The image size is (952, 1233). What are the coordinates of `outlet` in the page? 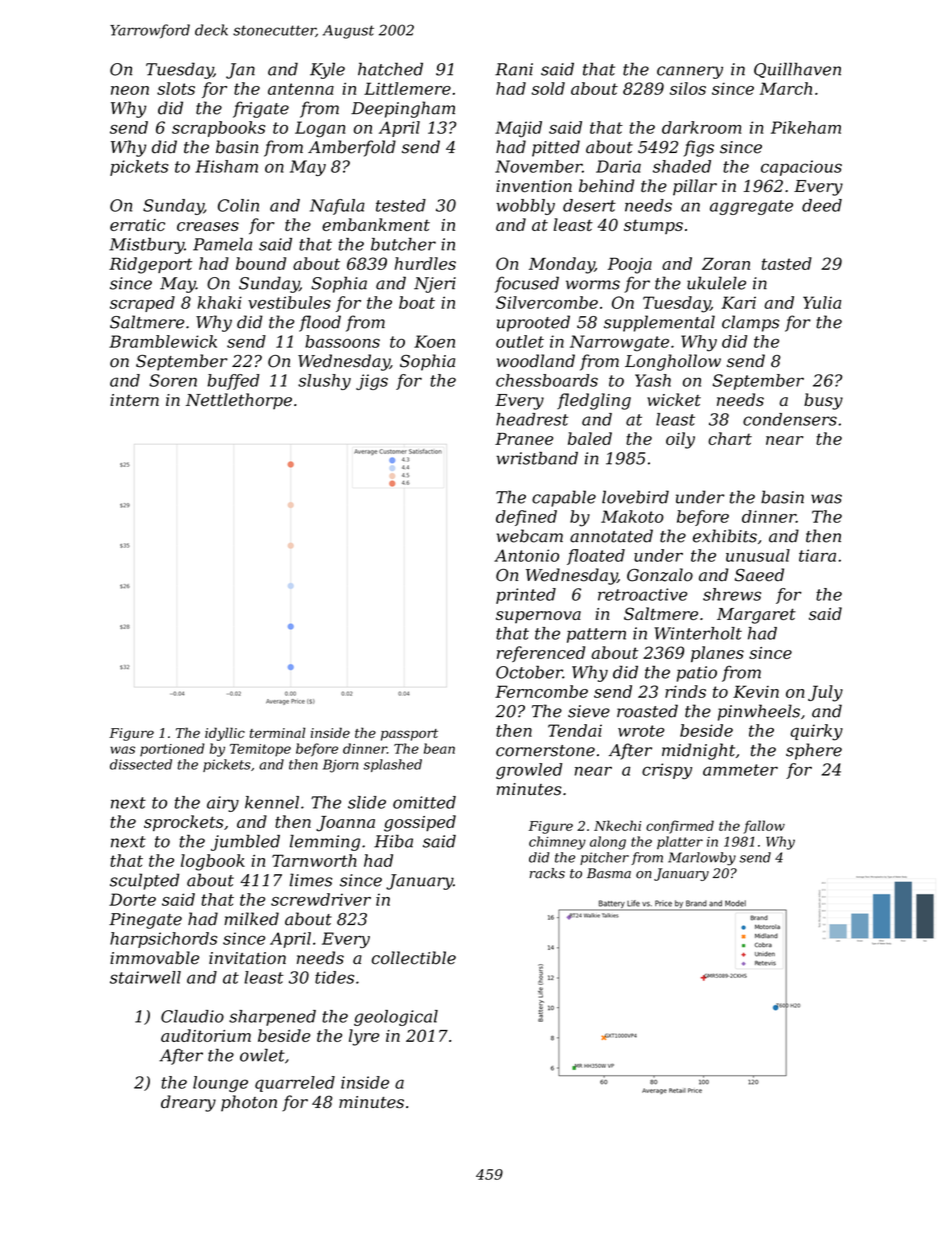 It's located at (520, 341).
